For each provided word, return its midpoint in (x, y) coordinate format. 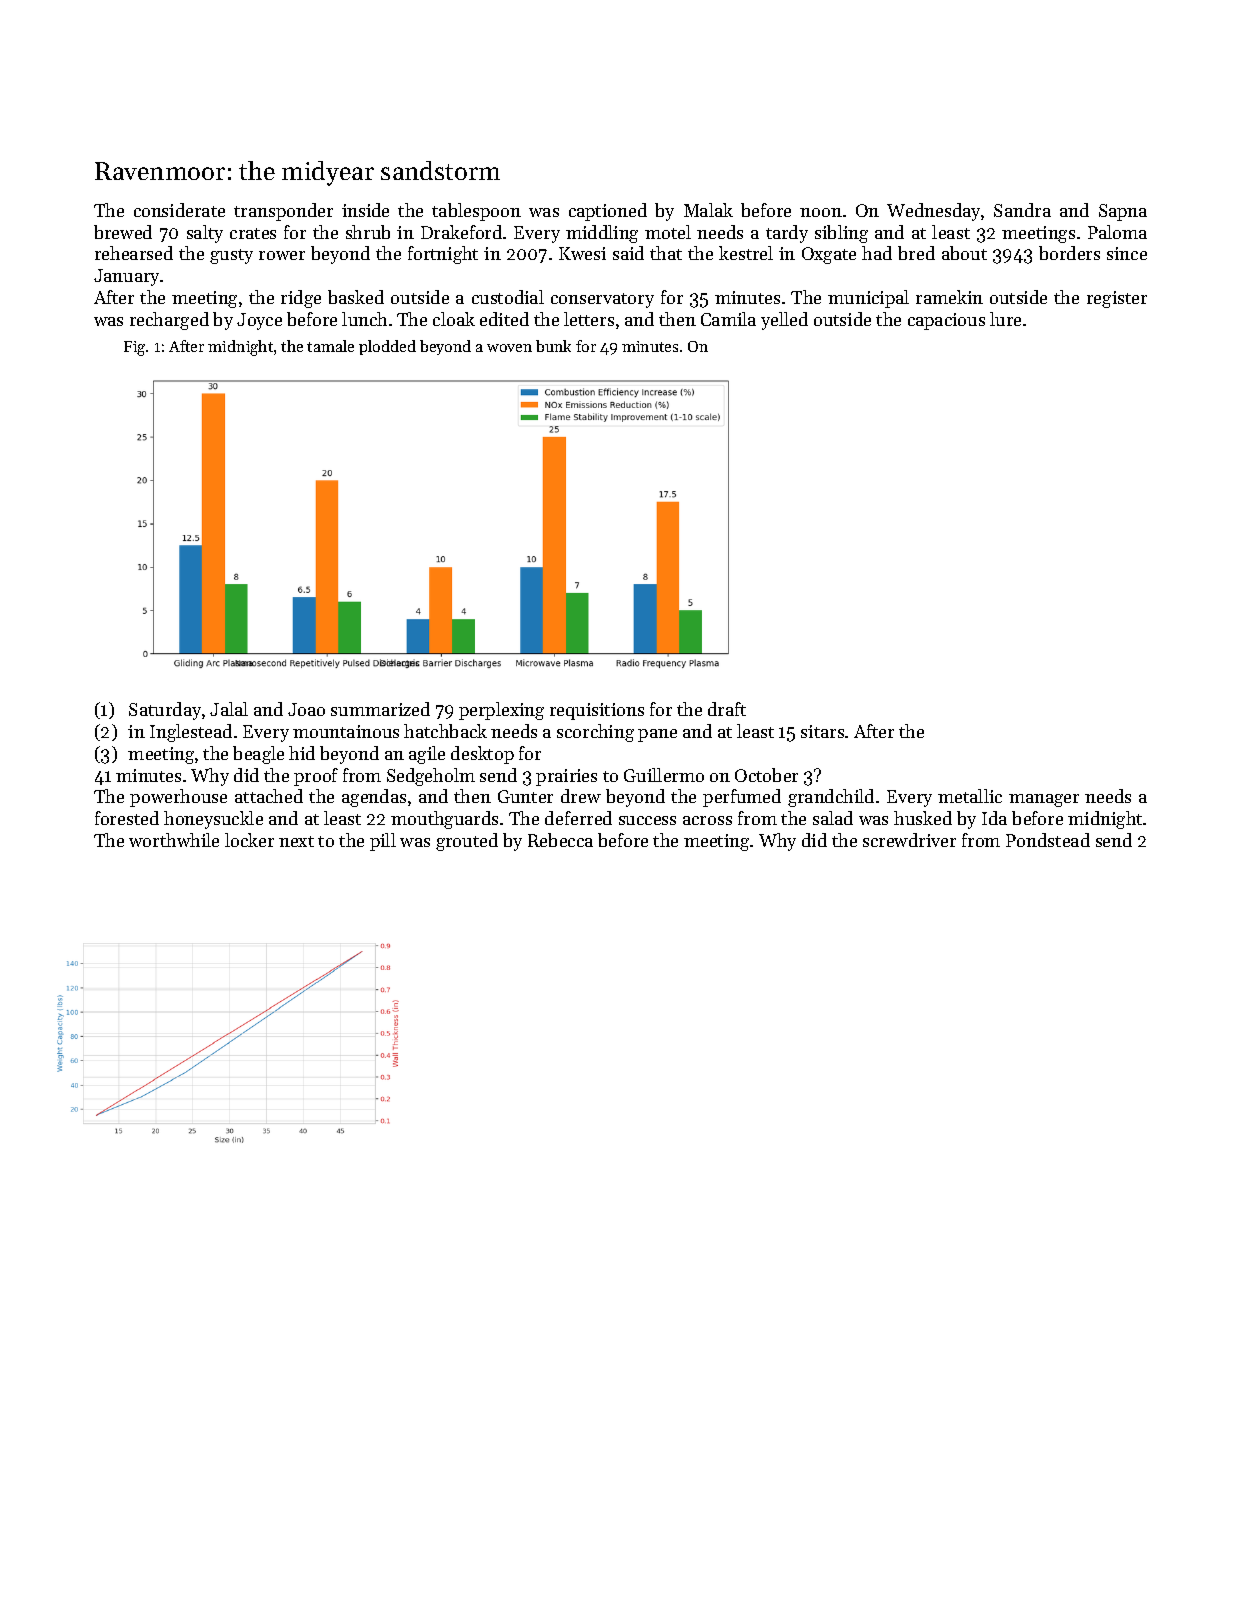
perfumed (742, 798)
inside (365, 210)
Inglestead (191, 733)
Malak (708, 210)
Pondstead (1048, 840)
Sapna (1123, 212)
